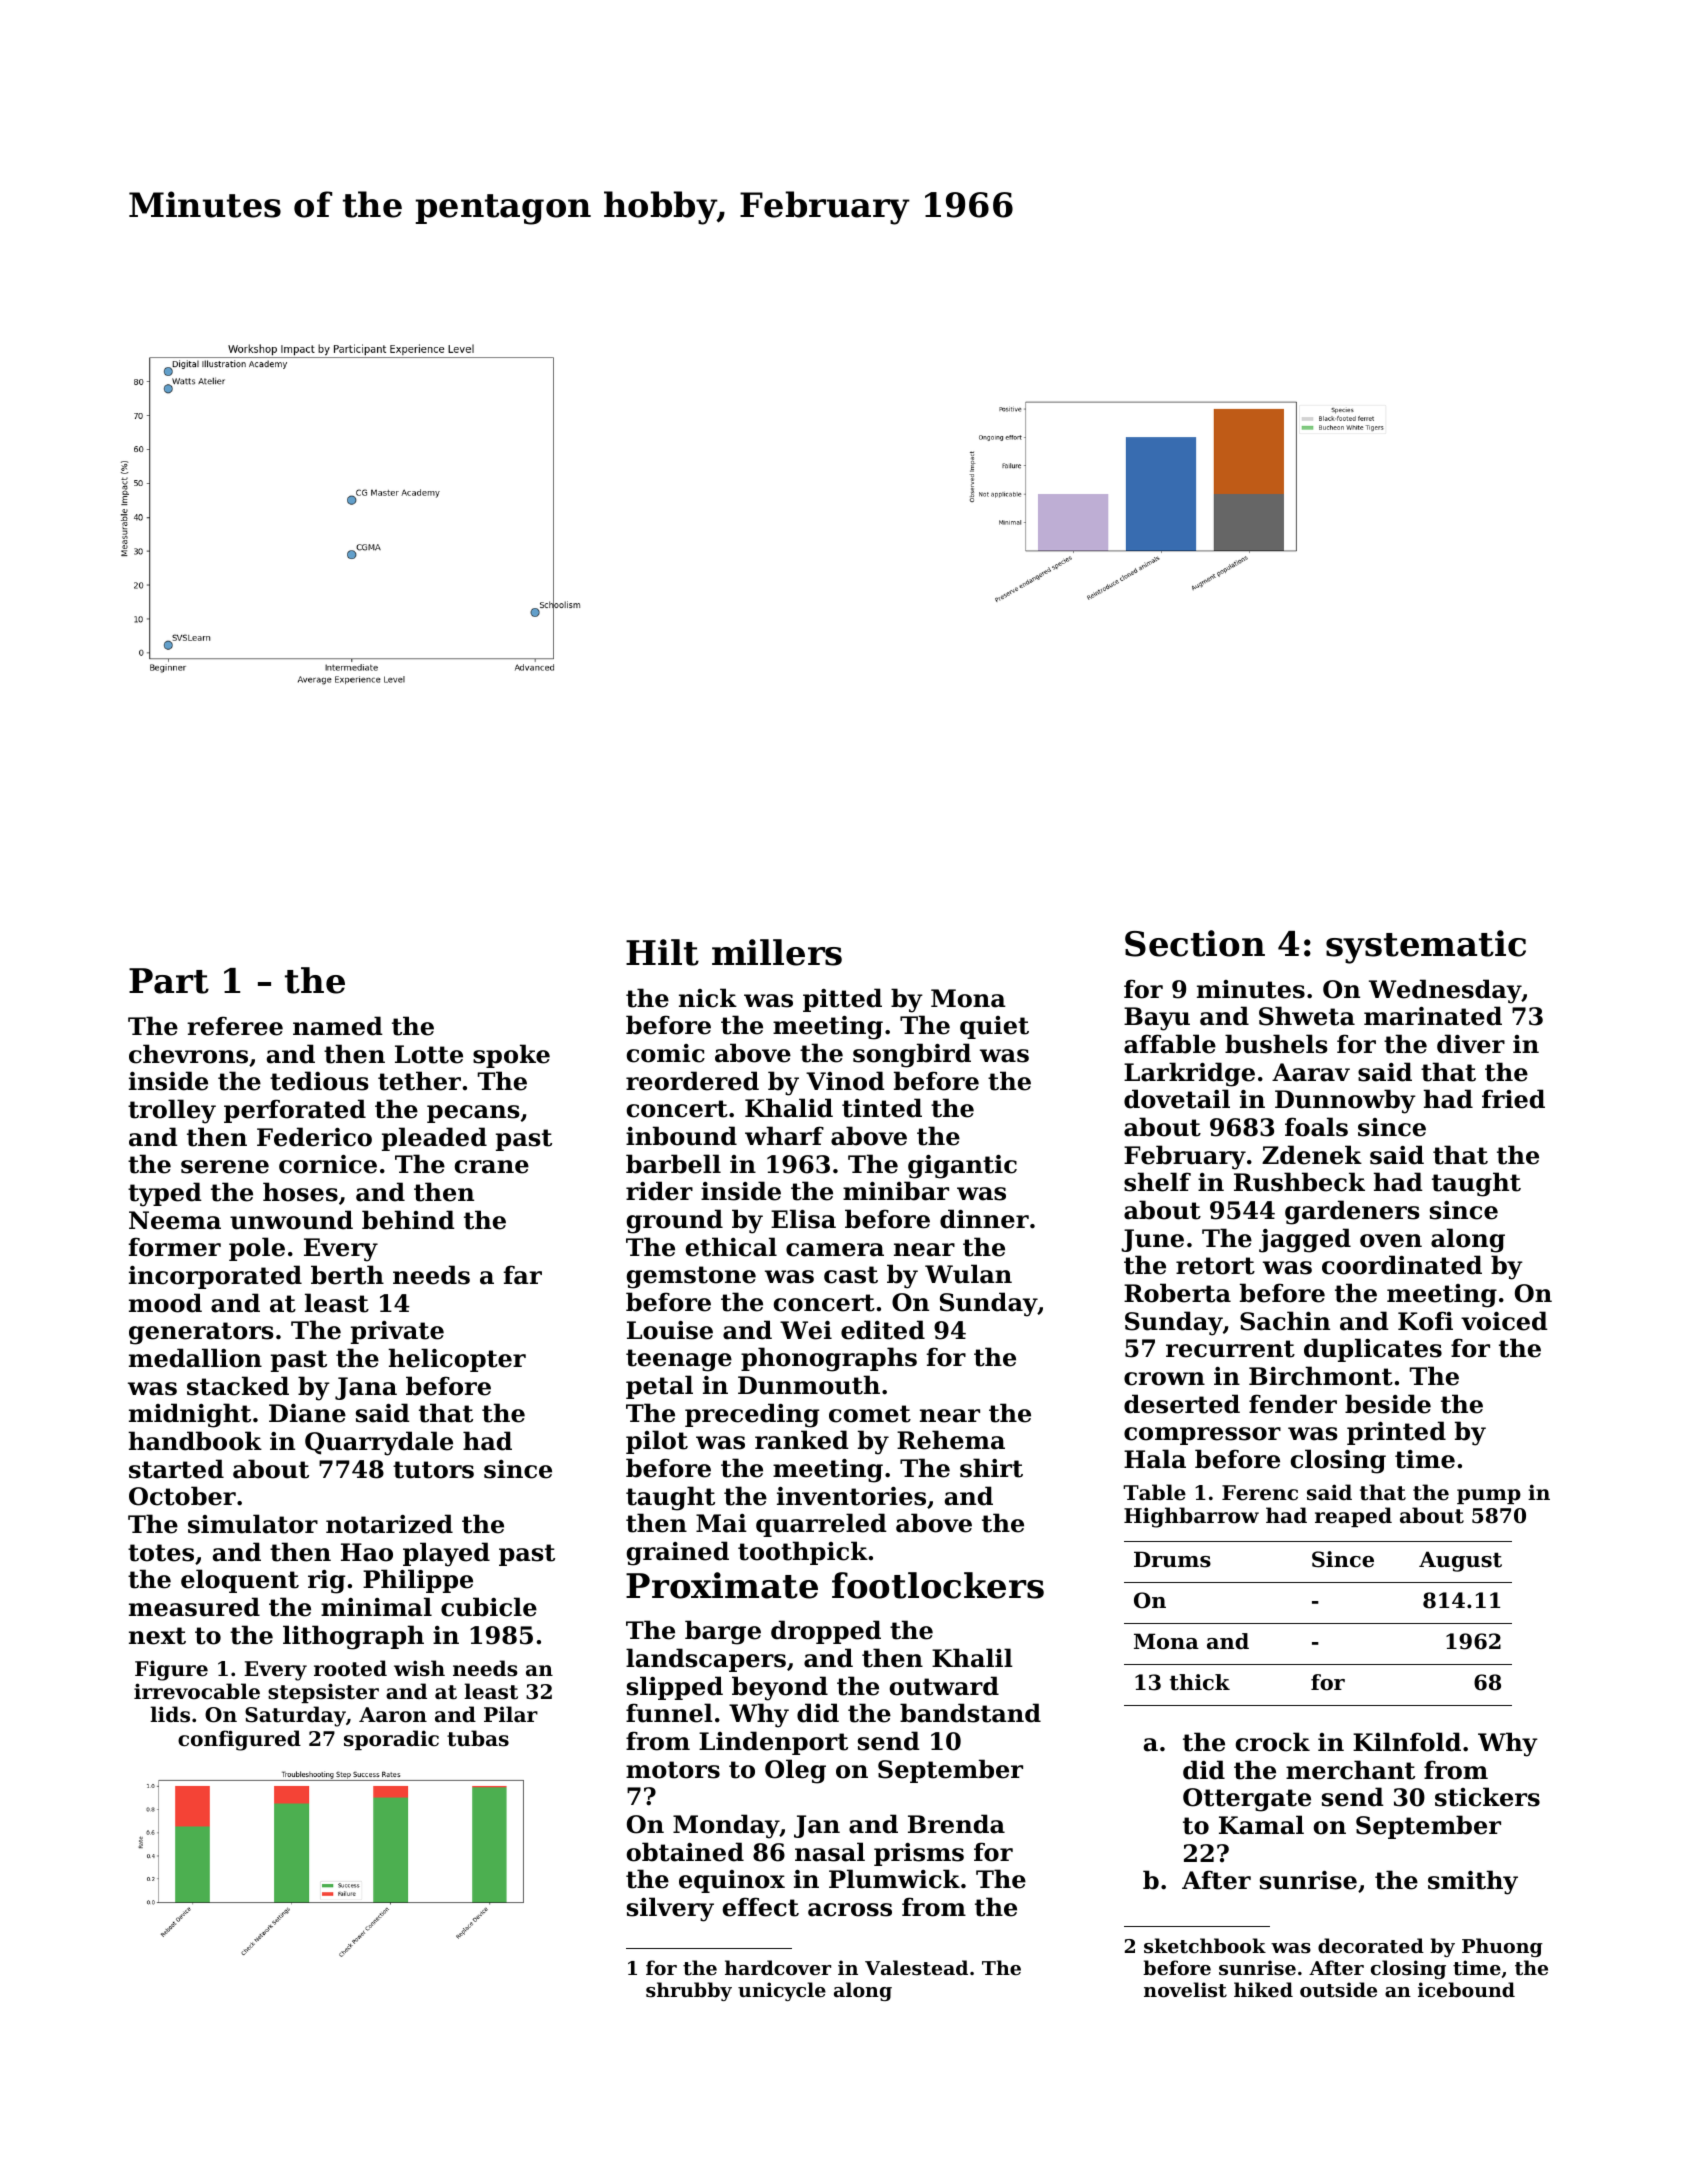  Describe the element at coordinates (1426, 947) in the page. I see `systematic` at that location.
